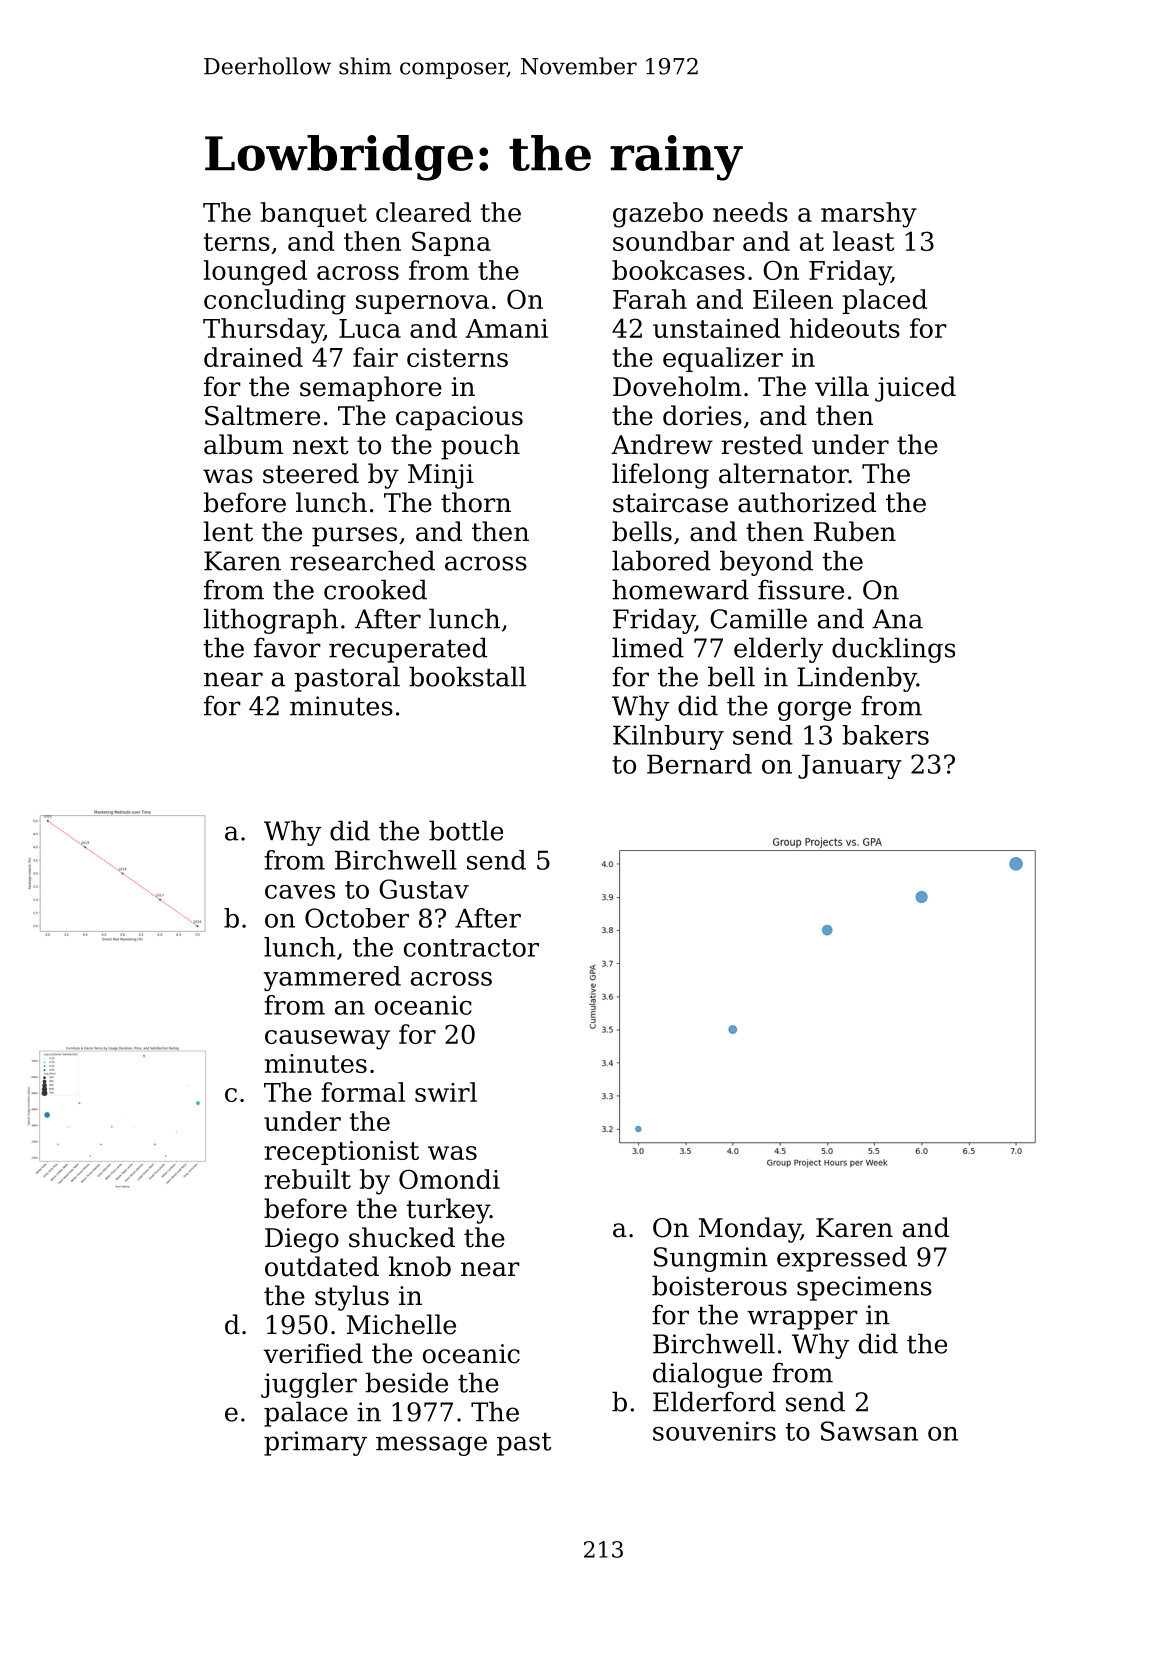 This screenshot has height=1654, width=1165. I want to click on Camille, so click(758, 618).
